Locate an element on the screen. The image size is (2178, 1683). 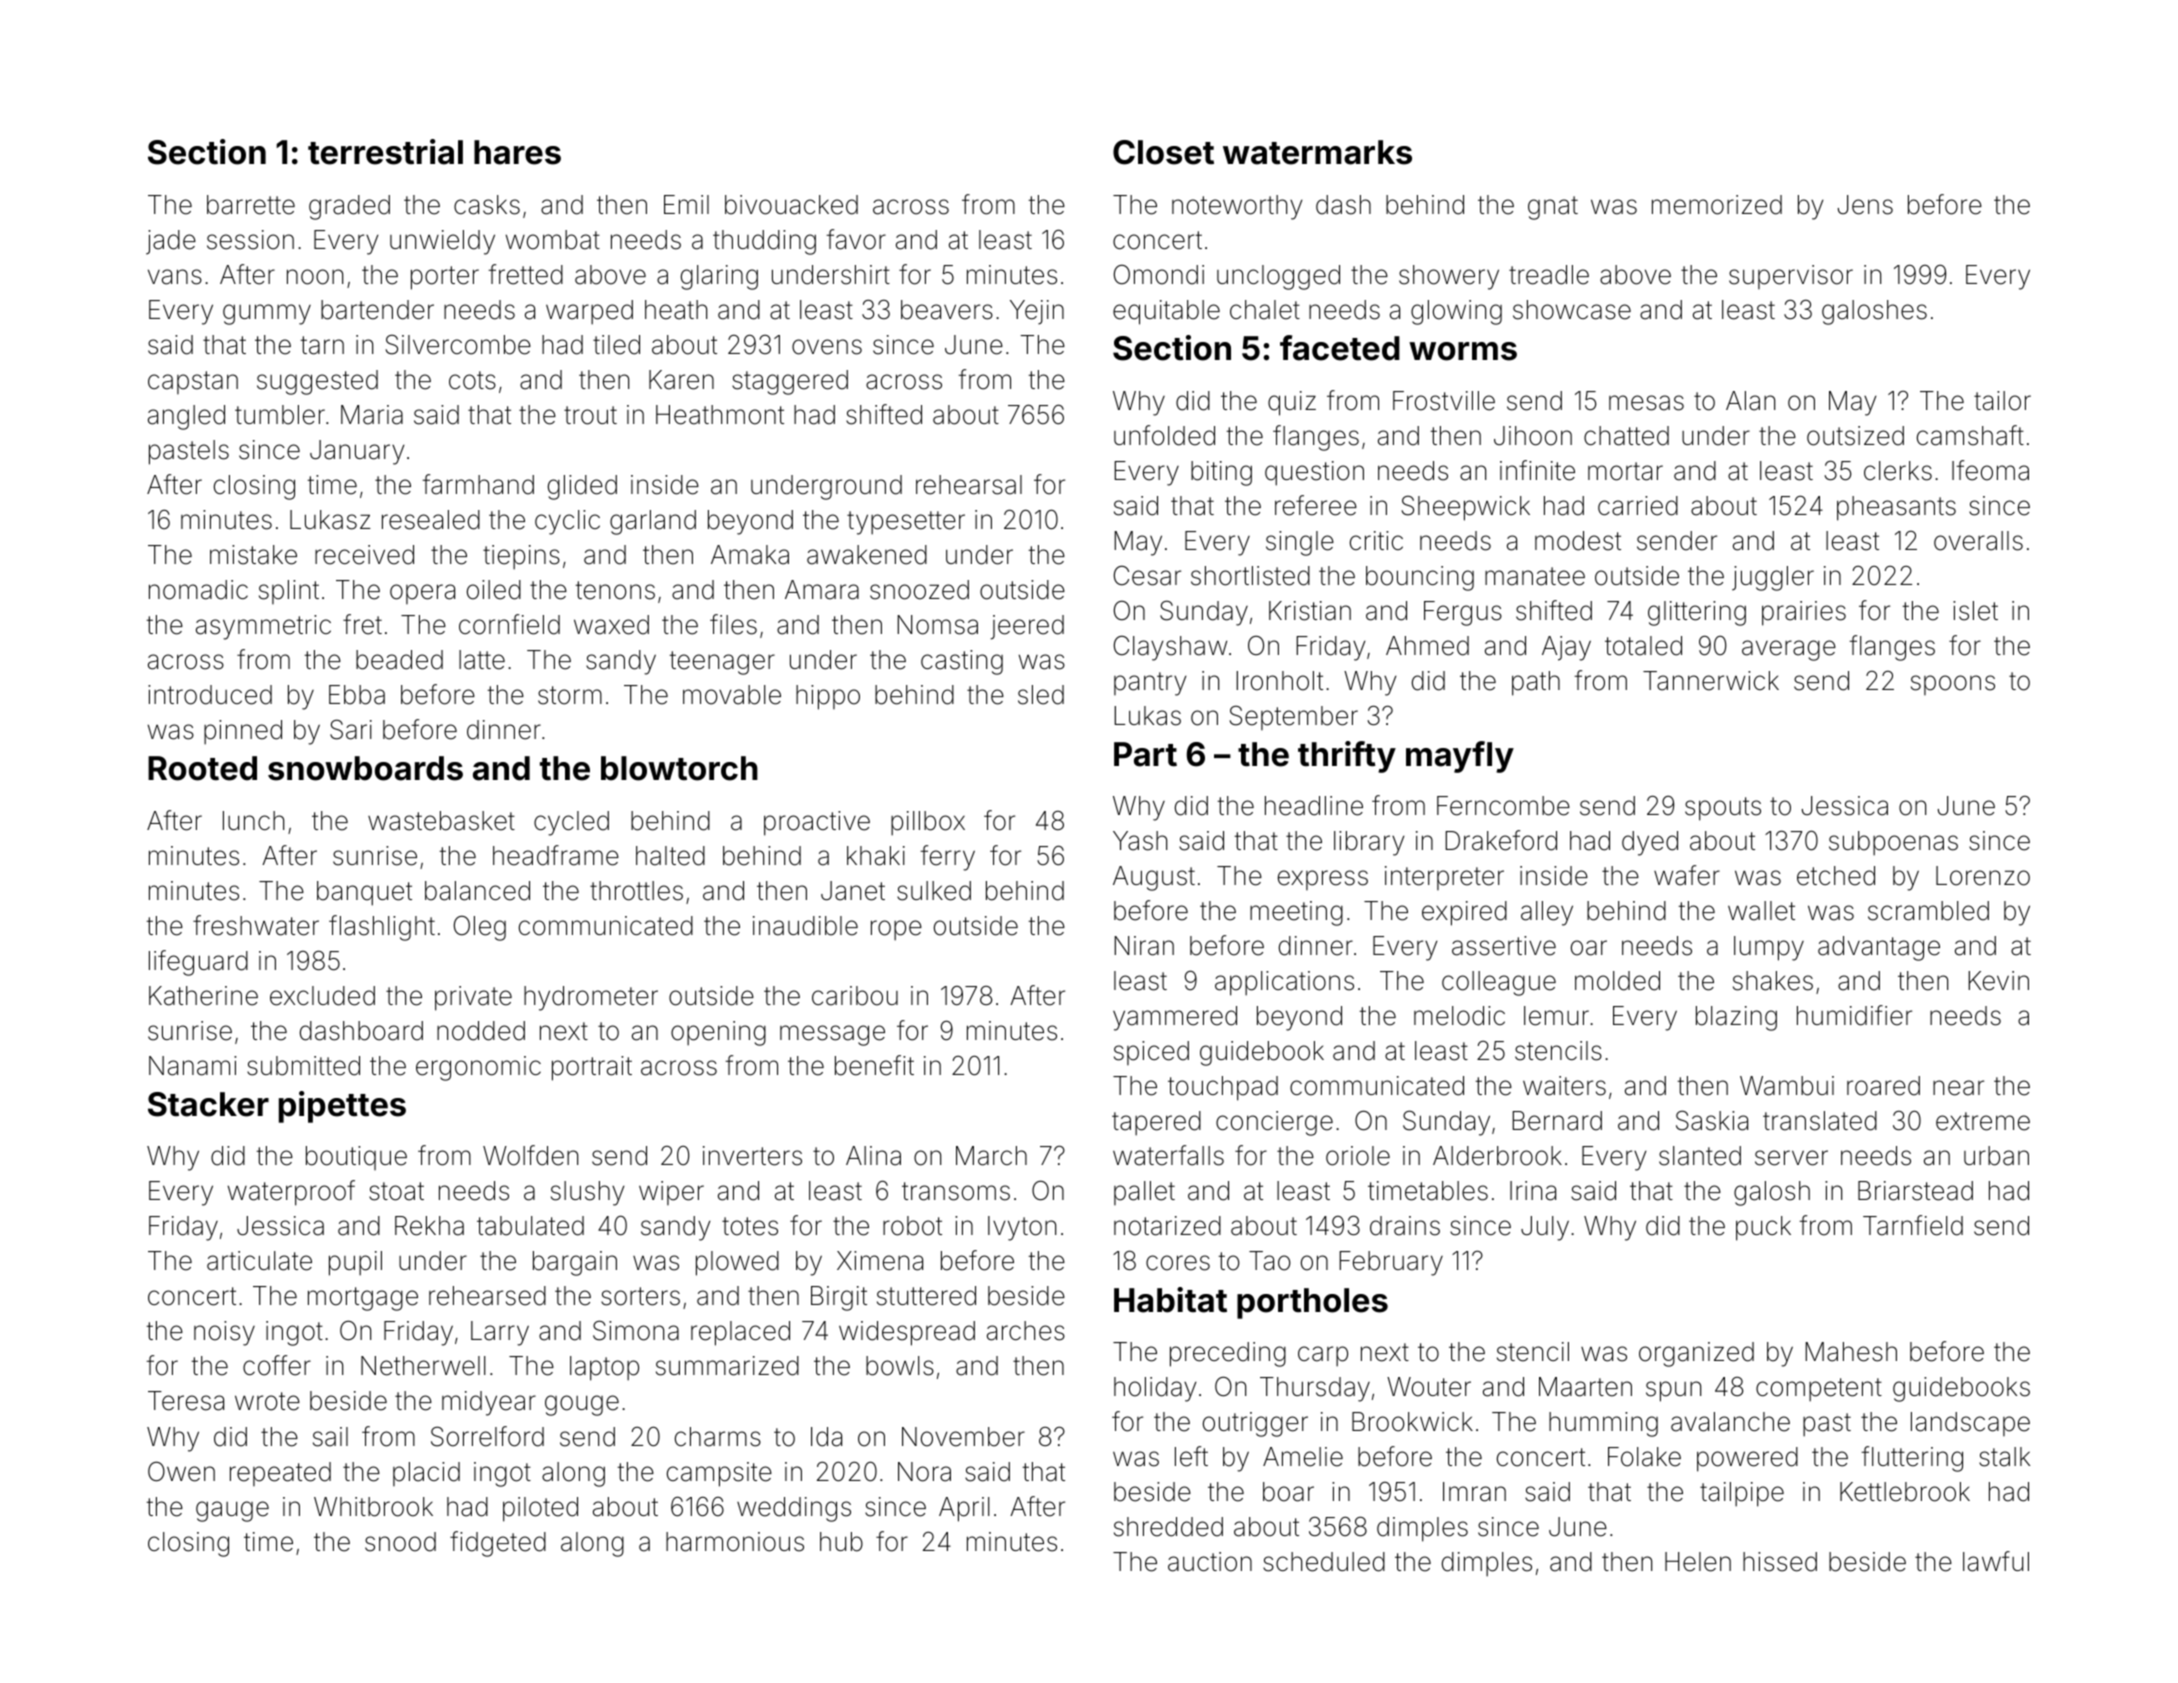
farmhand is located at coordinates (478, 484).
